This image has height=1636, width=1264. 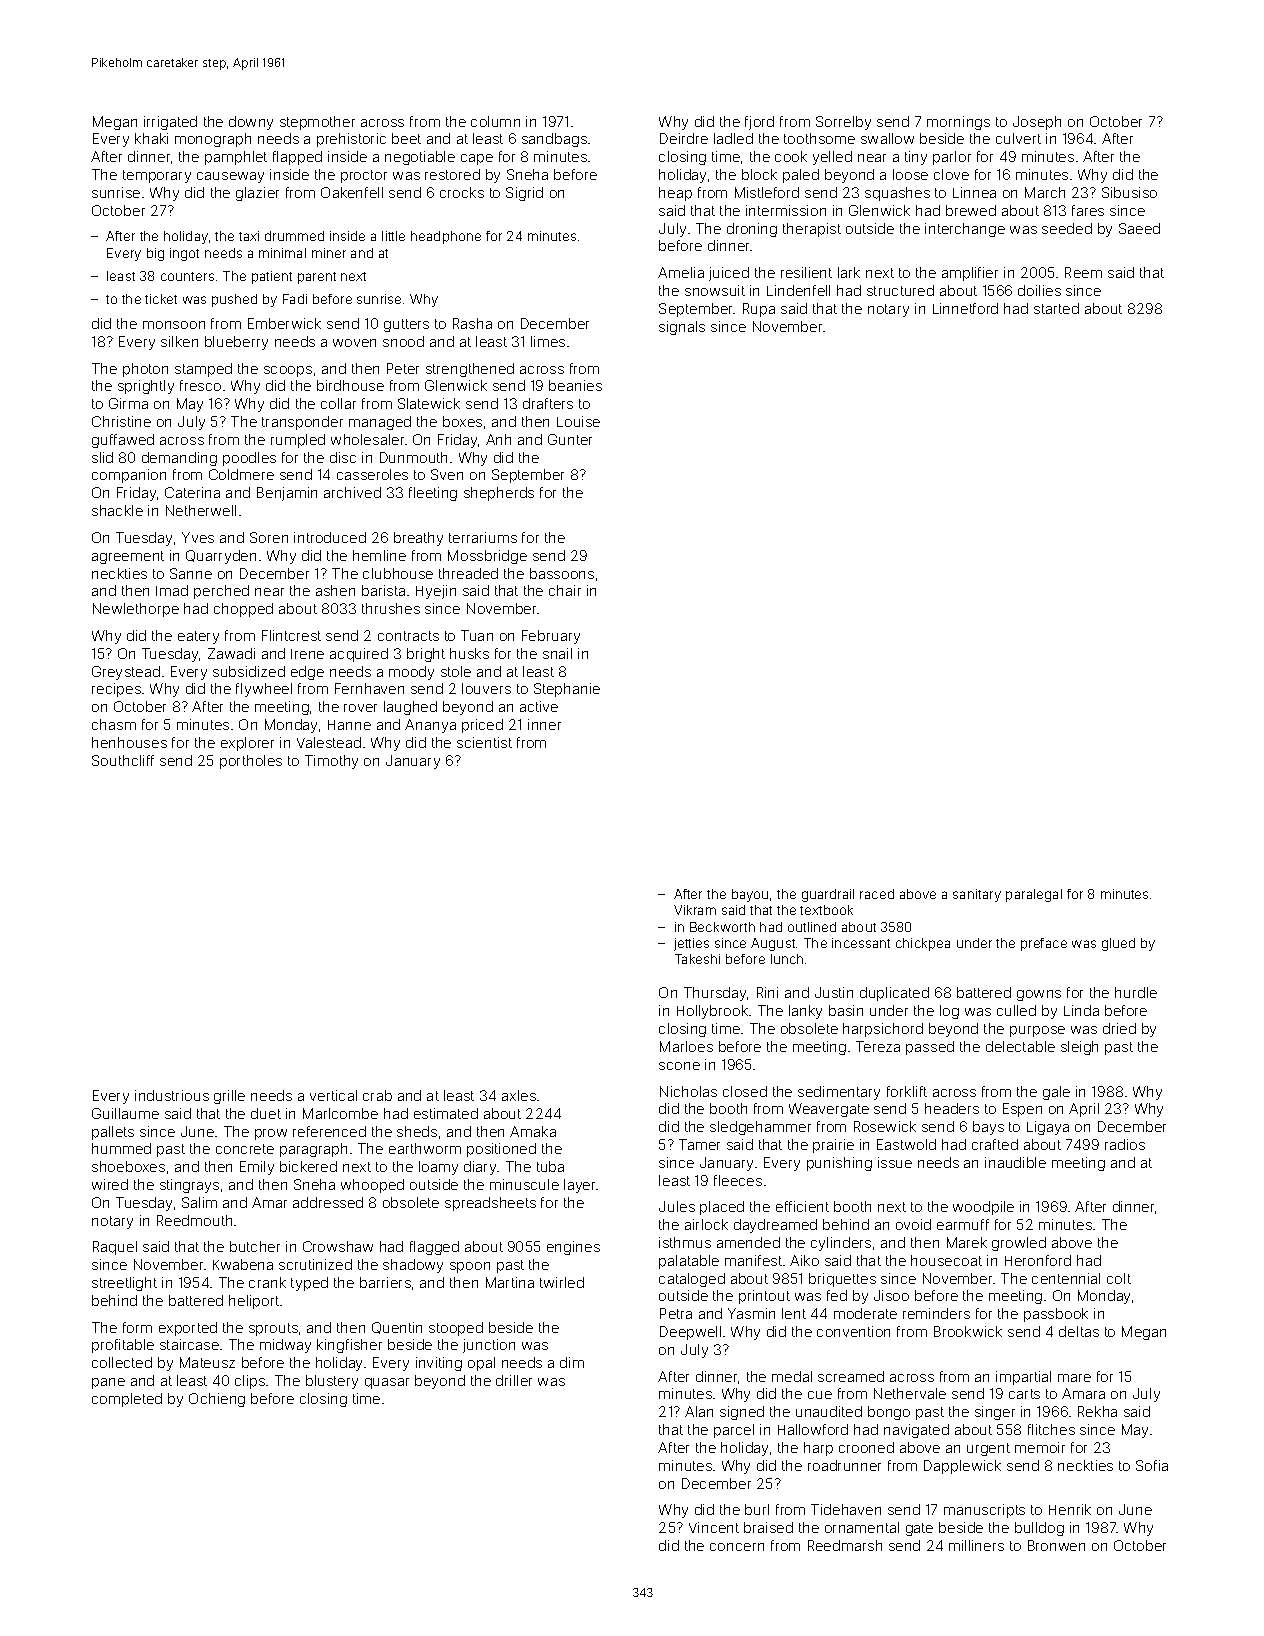 I want to click on brewed, so click(x=971, y=210).
